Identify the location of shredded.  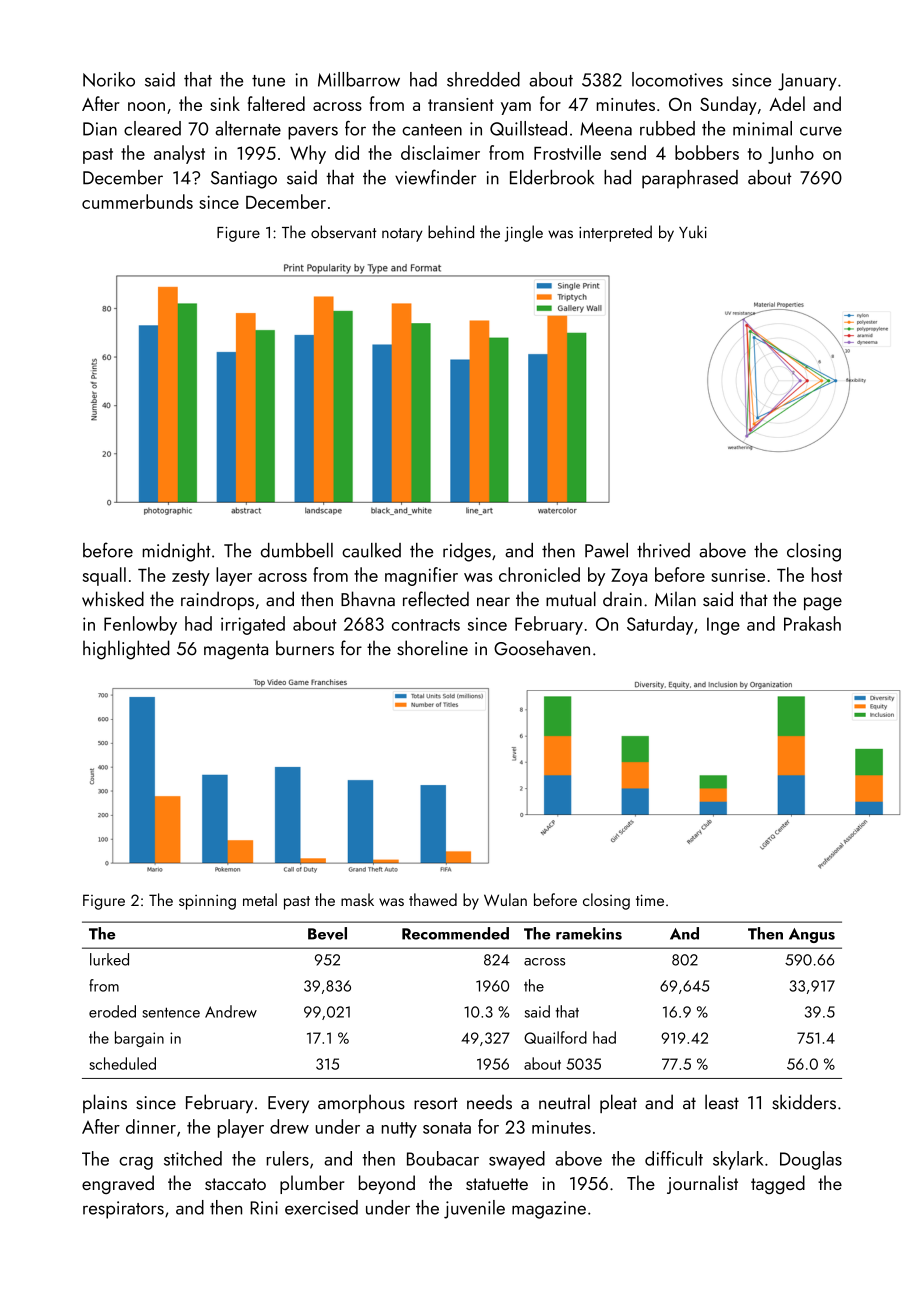
(483, 79).
